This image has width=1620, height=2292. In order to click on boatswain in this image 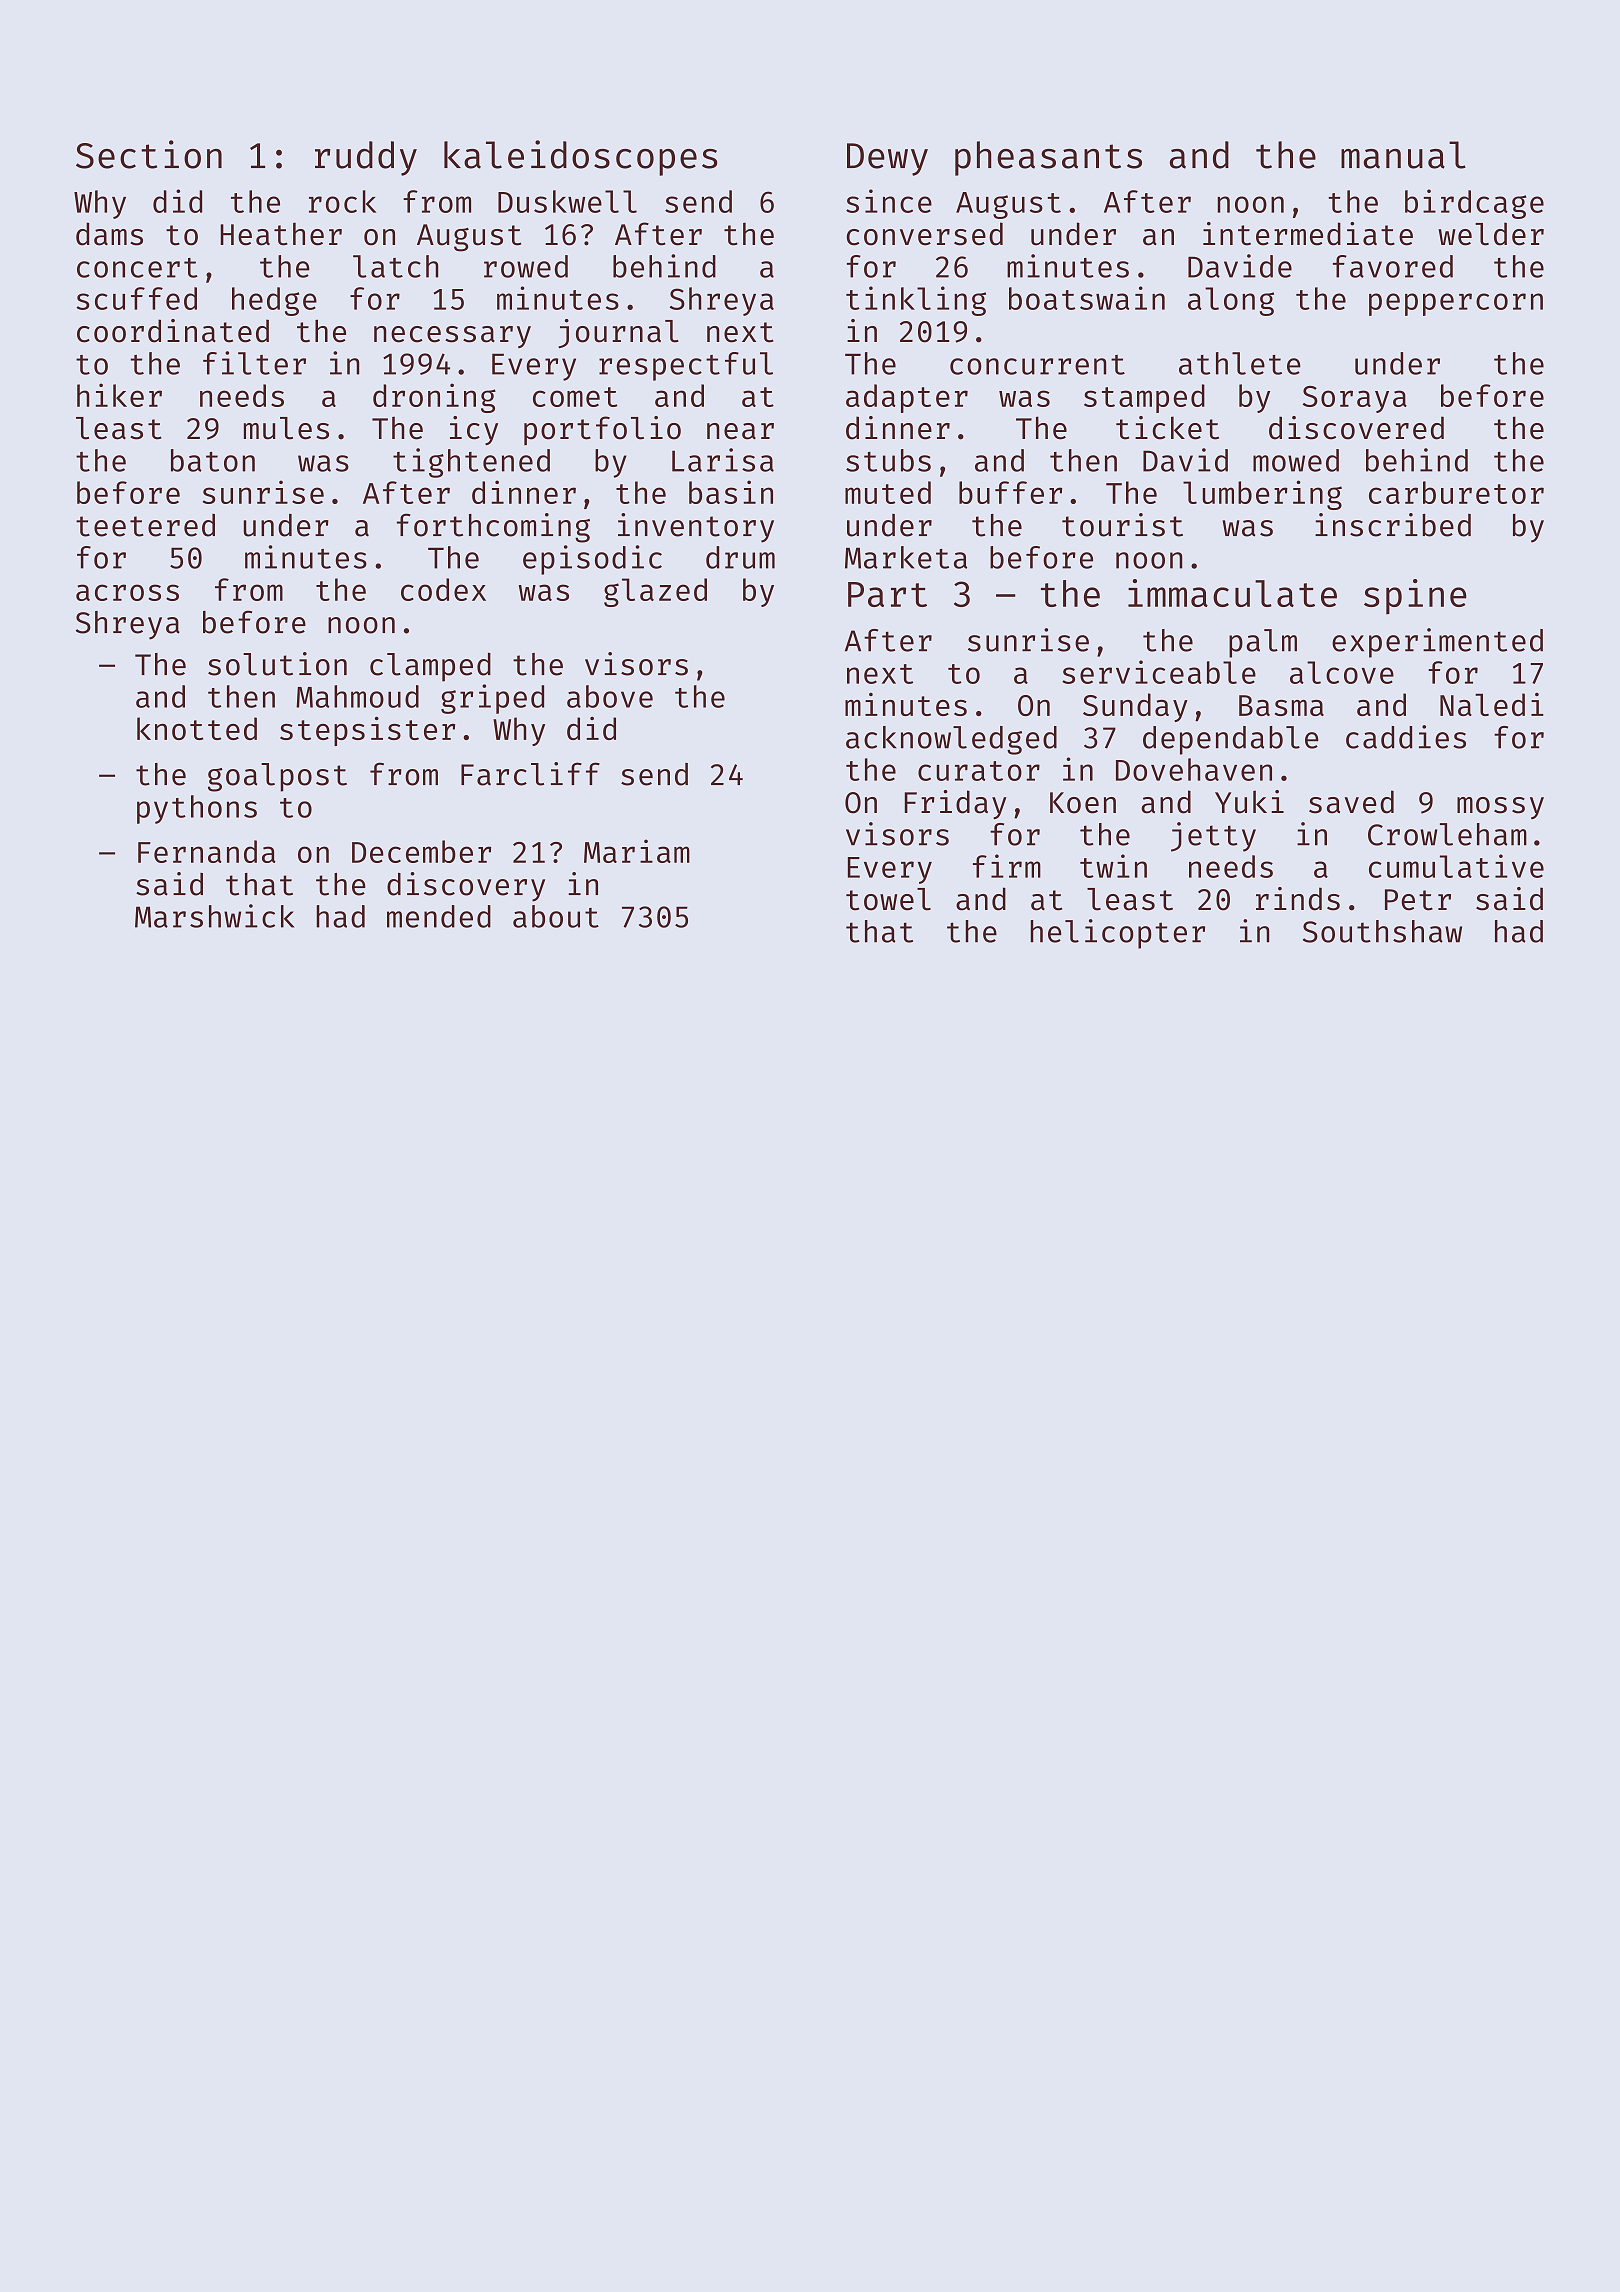, I will do `click(1087, 298)`.
